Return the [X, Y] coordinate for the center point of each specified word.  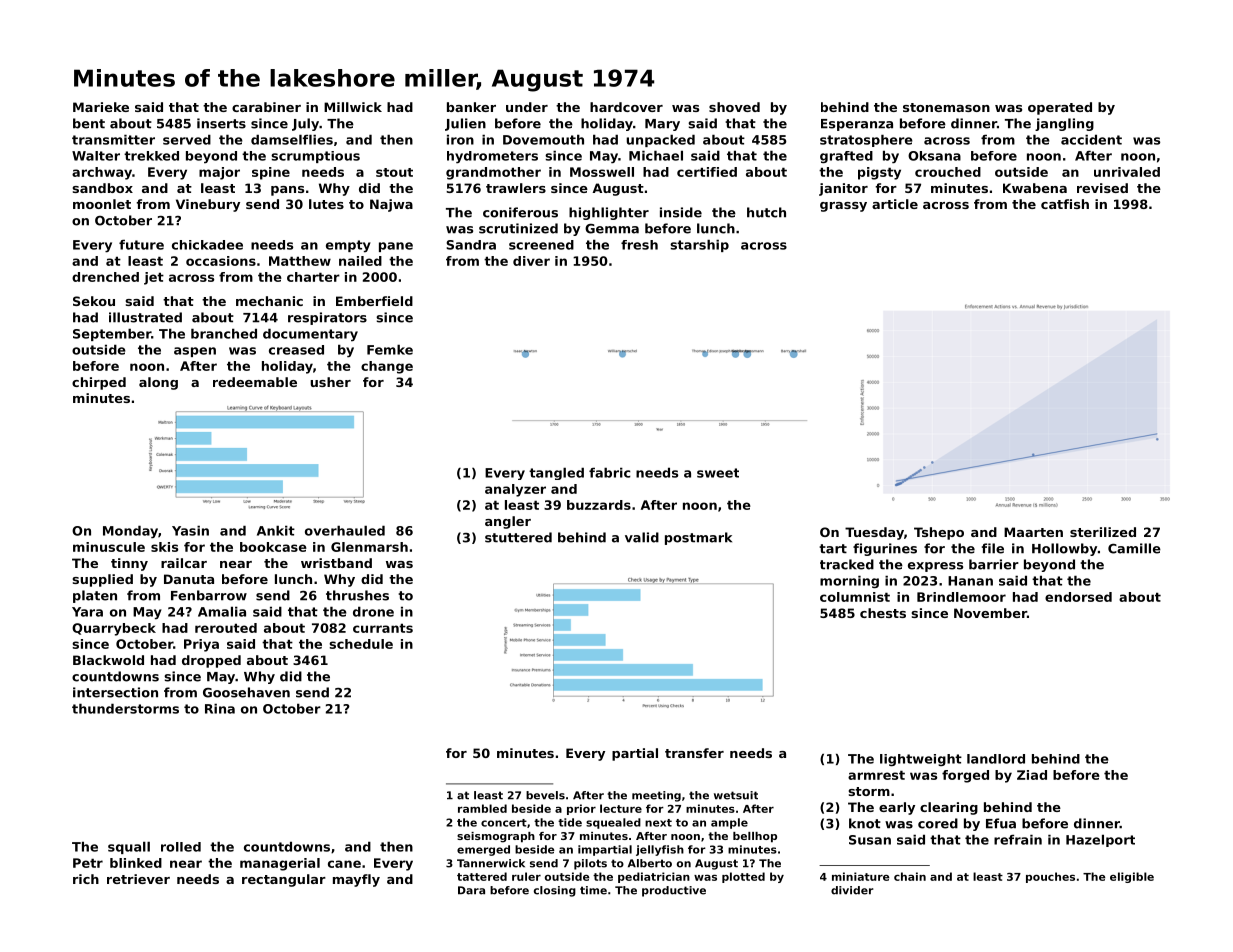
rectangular [284, 880]
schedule [361, 644]
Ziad [1032, 775]
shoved [734, 107]
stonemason [946, 107]
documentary [310, 335]
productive [674, 891]
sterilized [1103, 532]
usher [330, 382]
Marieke [101, 107]
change [387, 367]
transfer [694, 753]
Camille [1134, 548]
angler [508, 522]
